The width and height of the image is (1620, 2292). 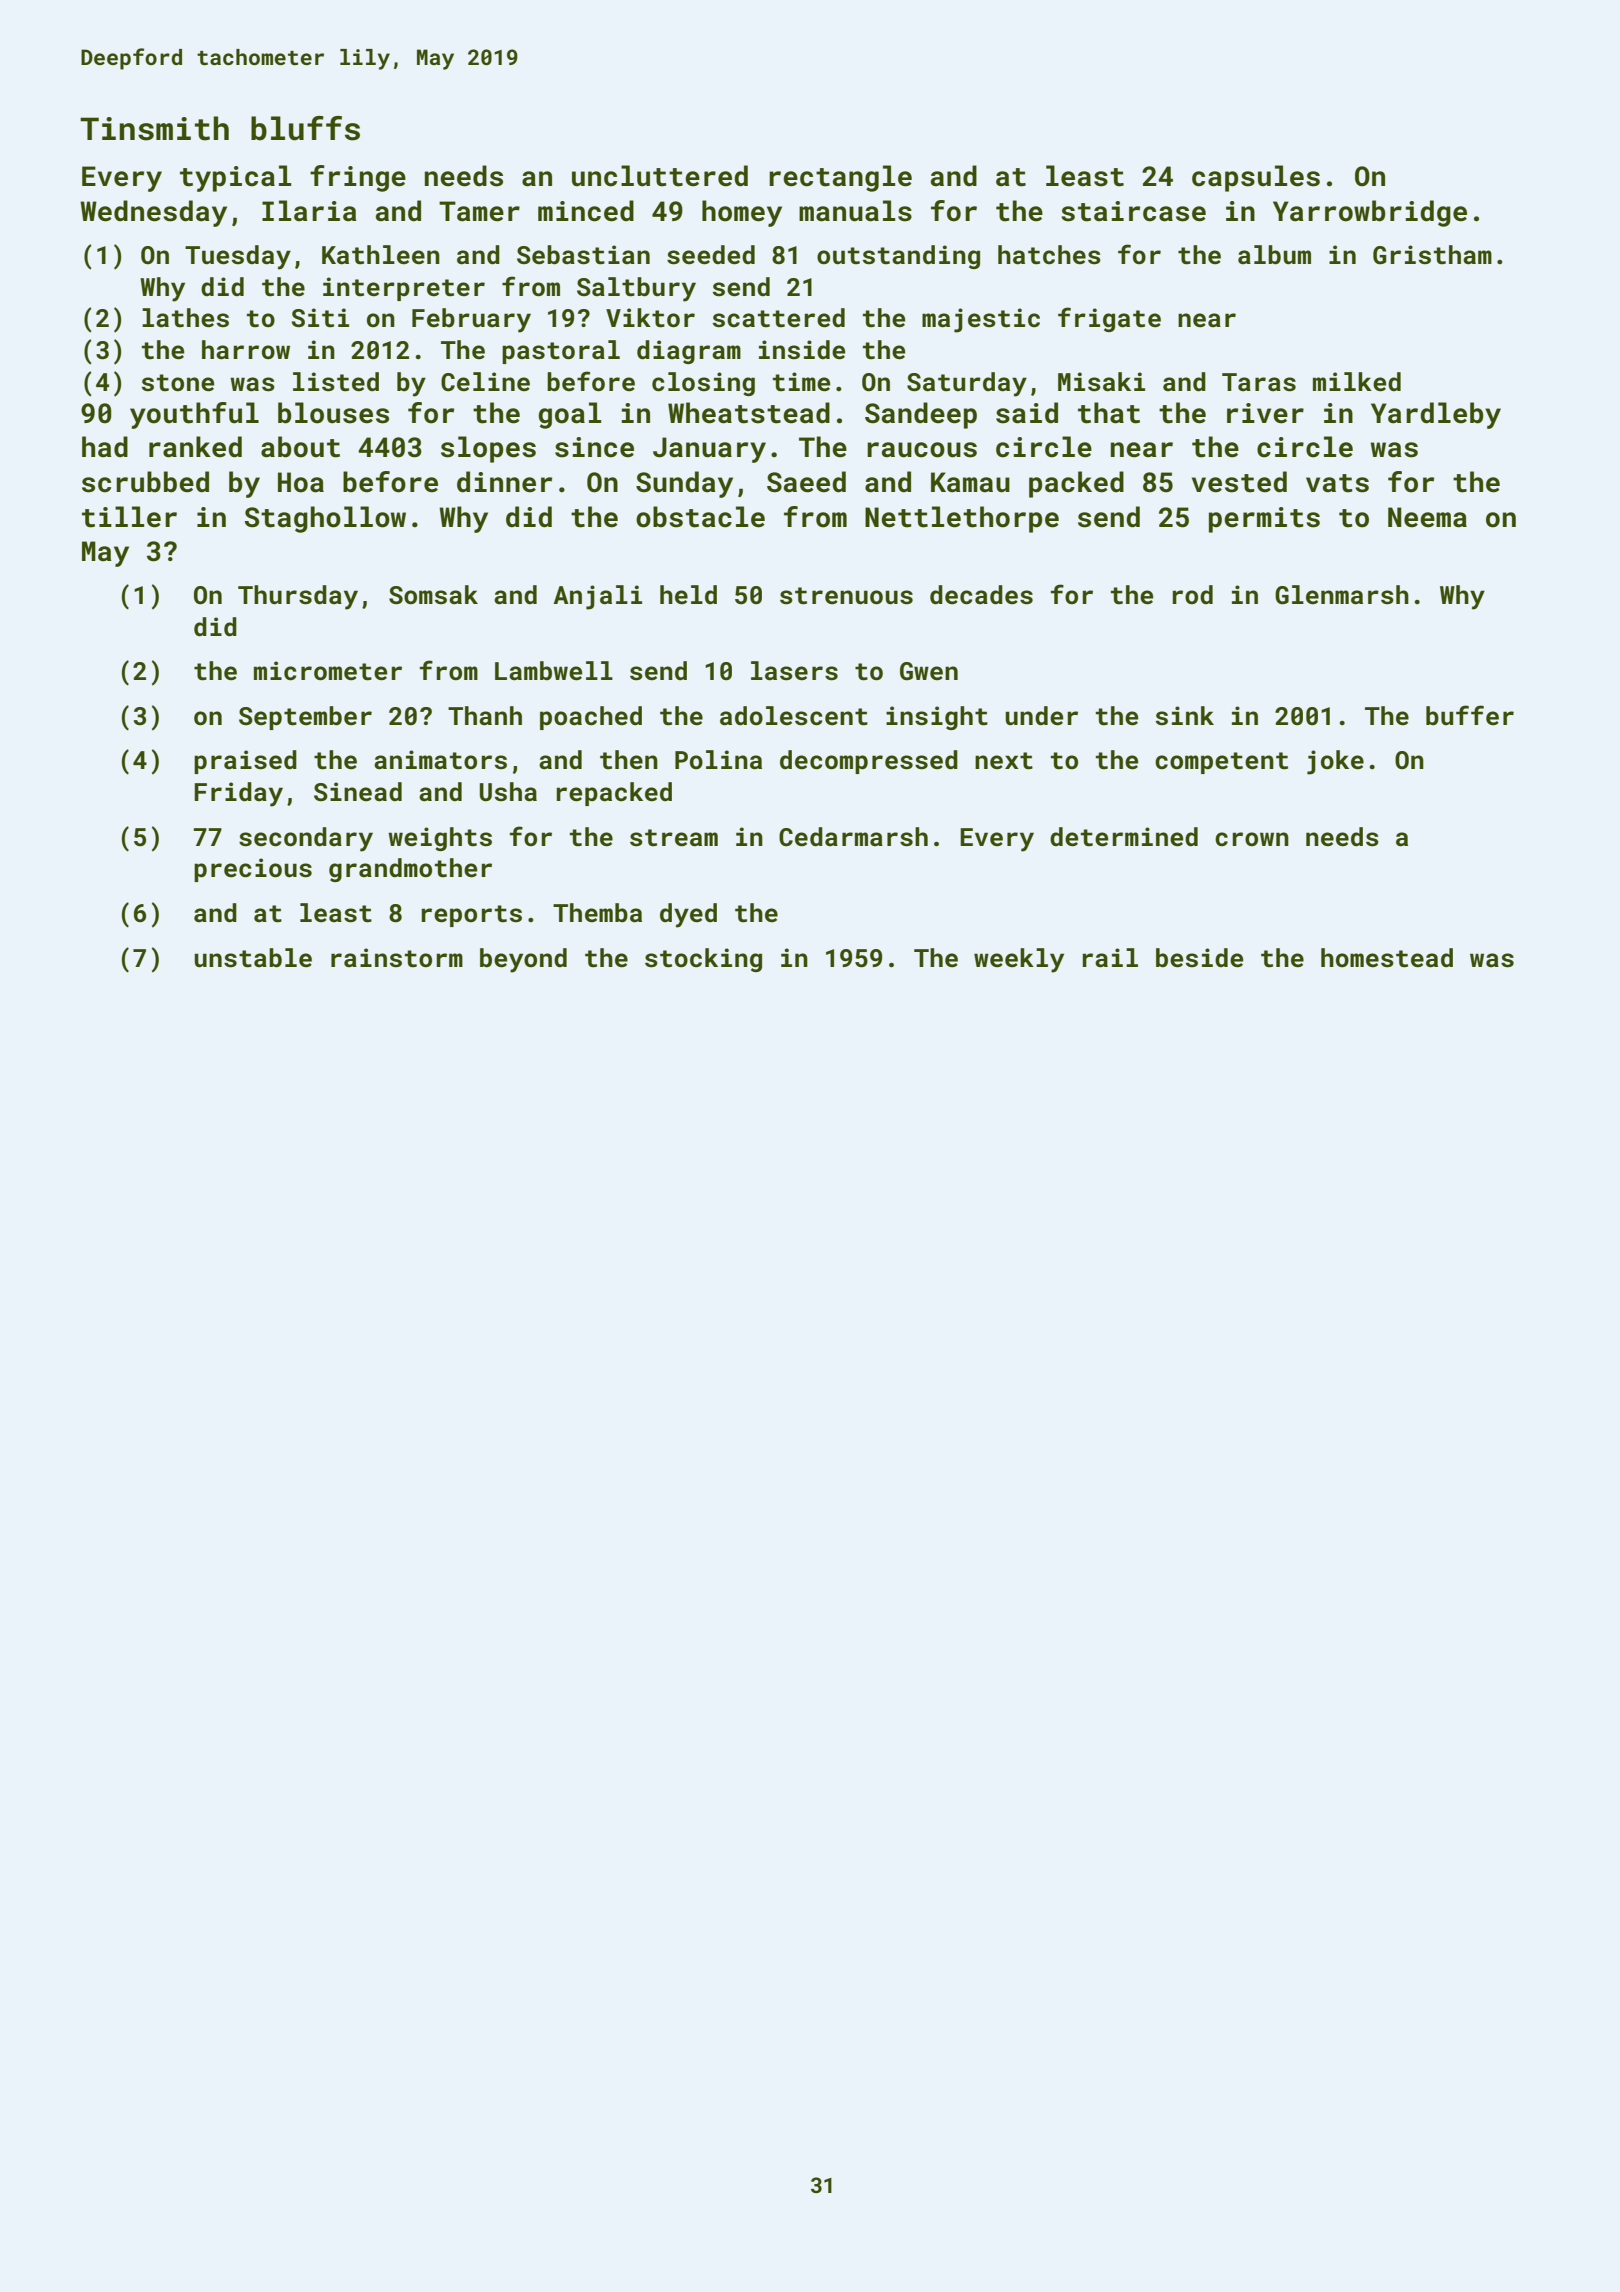 I want to click on rod, so click(x=1192, y=594).
